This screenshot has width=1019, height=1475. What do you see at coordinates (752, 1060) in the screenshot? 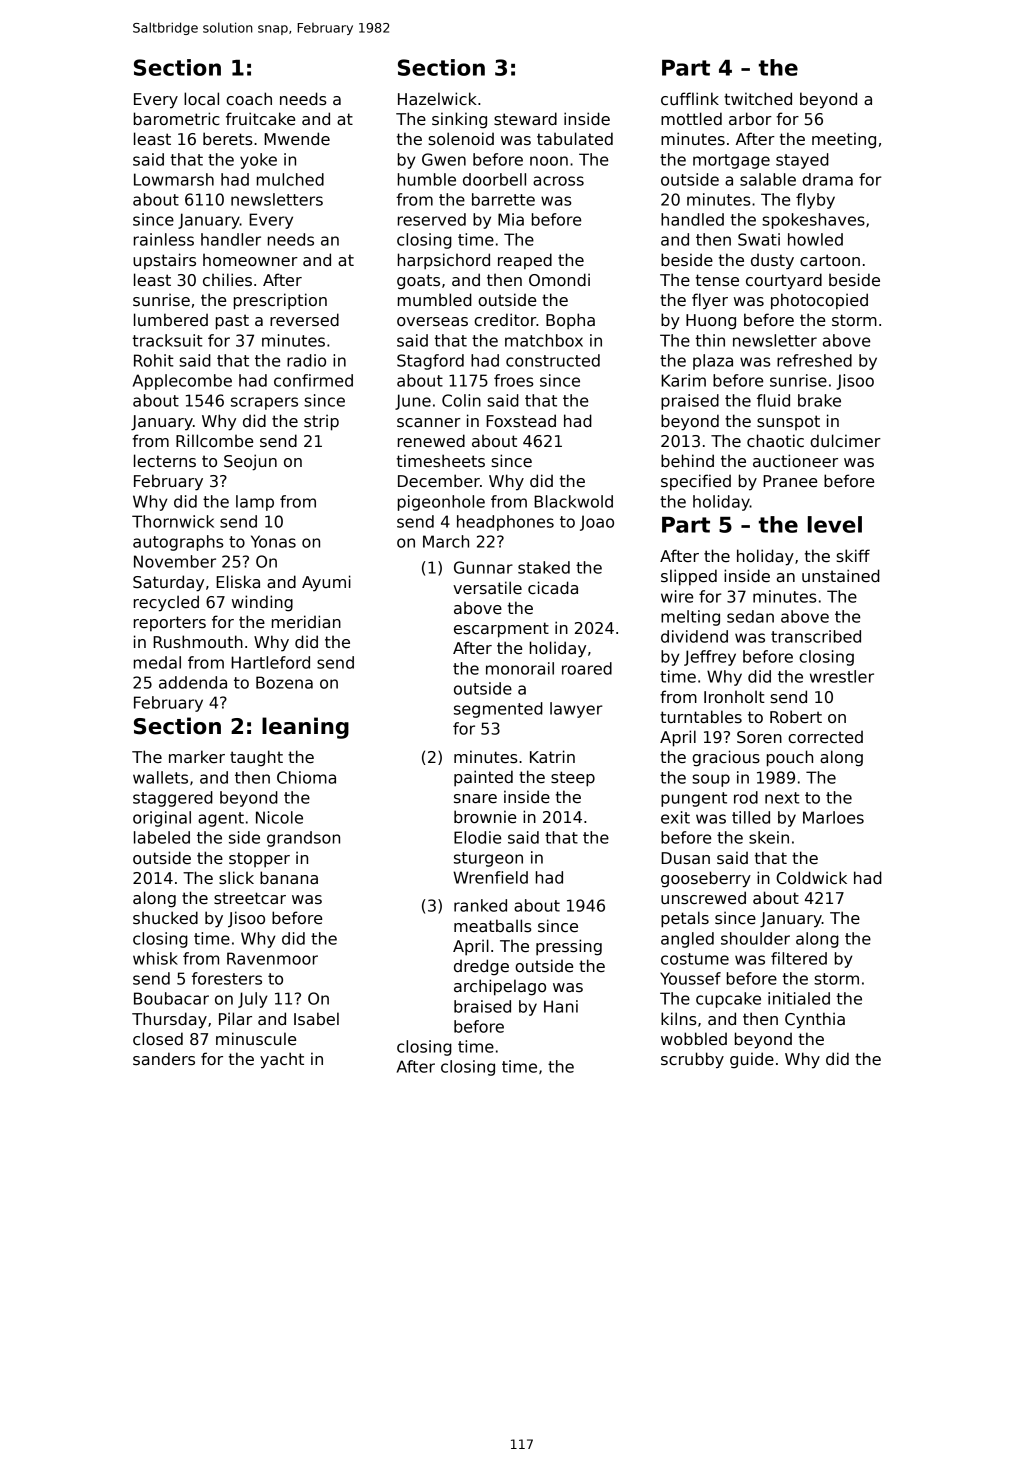
I see `guide` at bounding box center [752, 1060].
